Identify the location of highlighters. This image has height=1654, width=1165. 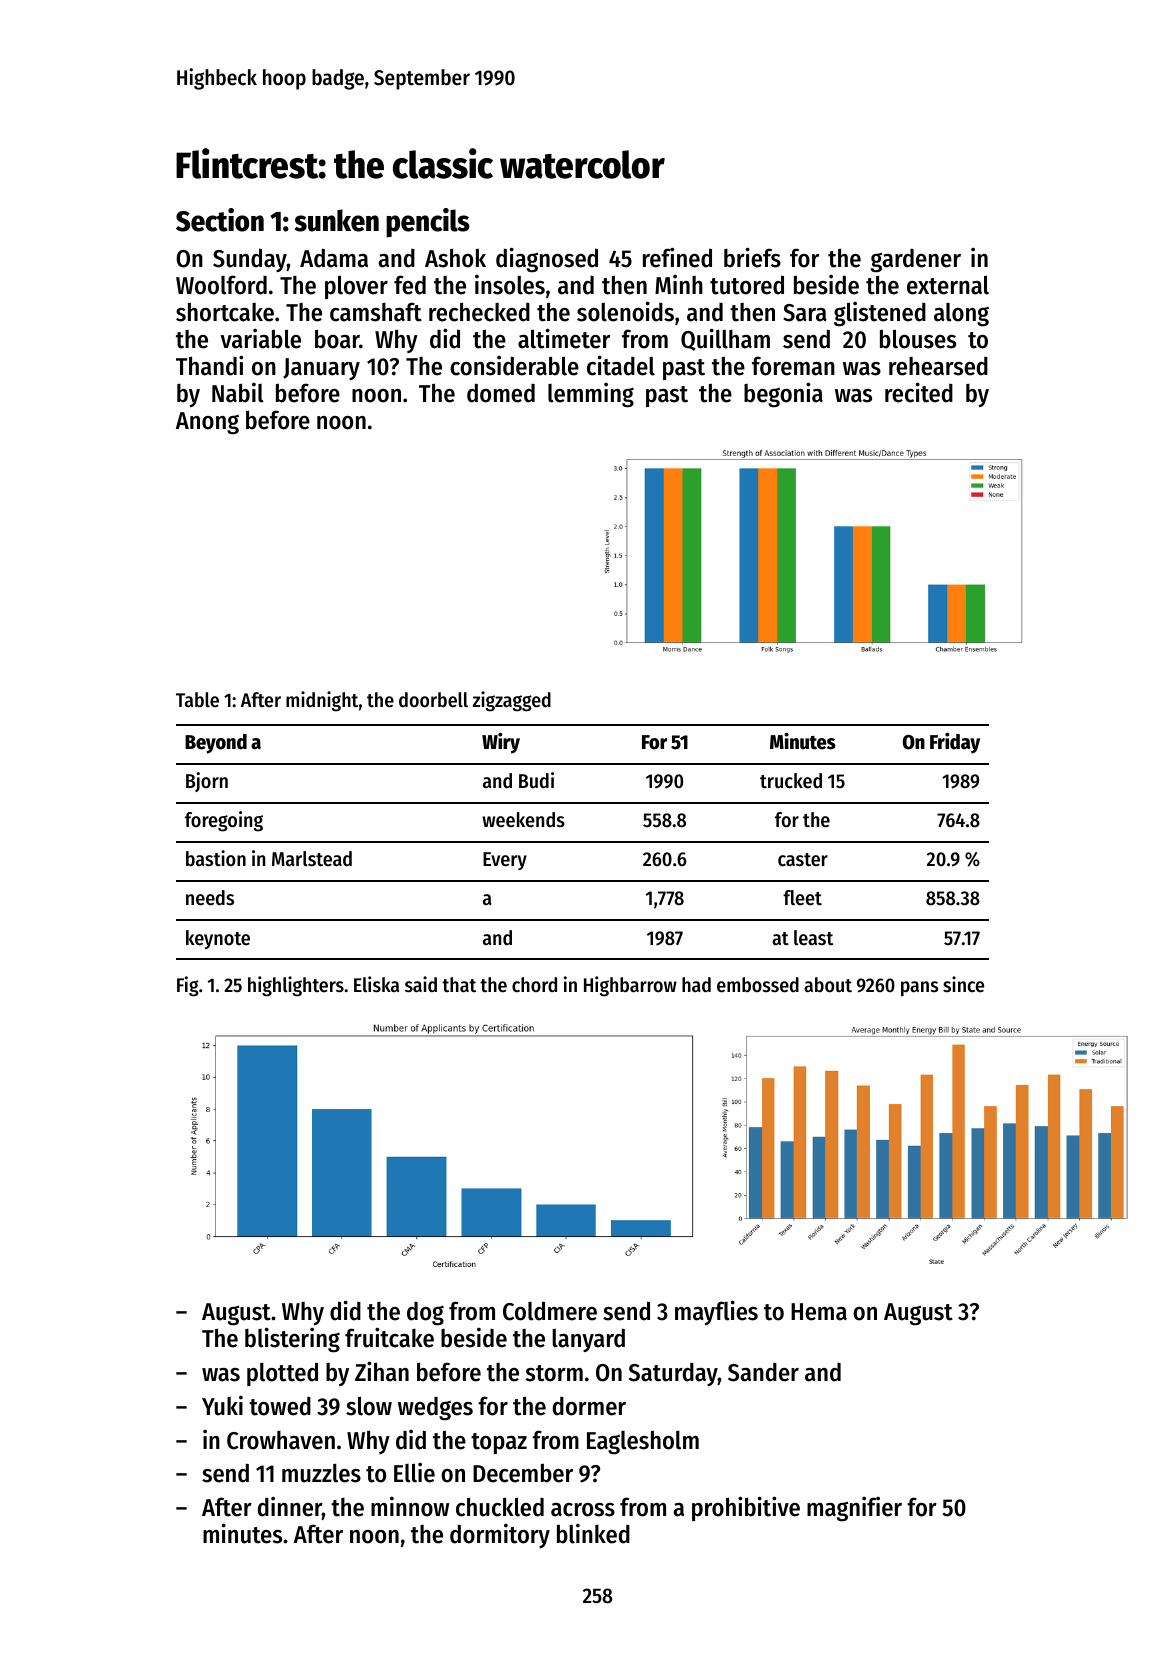
(296, 986).
